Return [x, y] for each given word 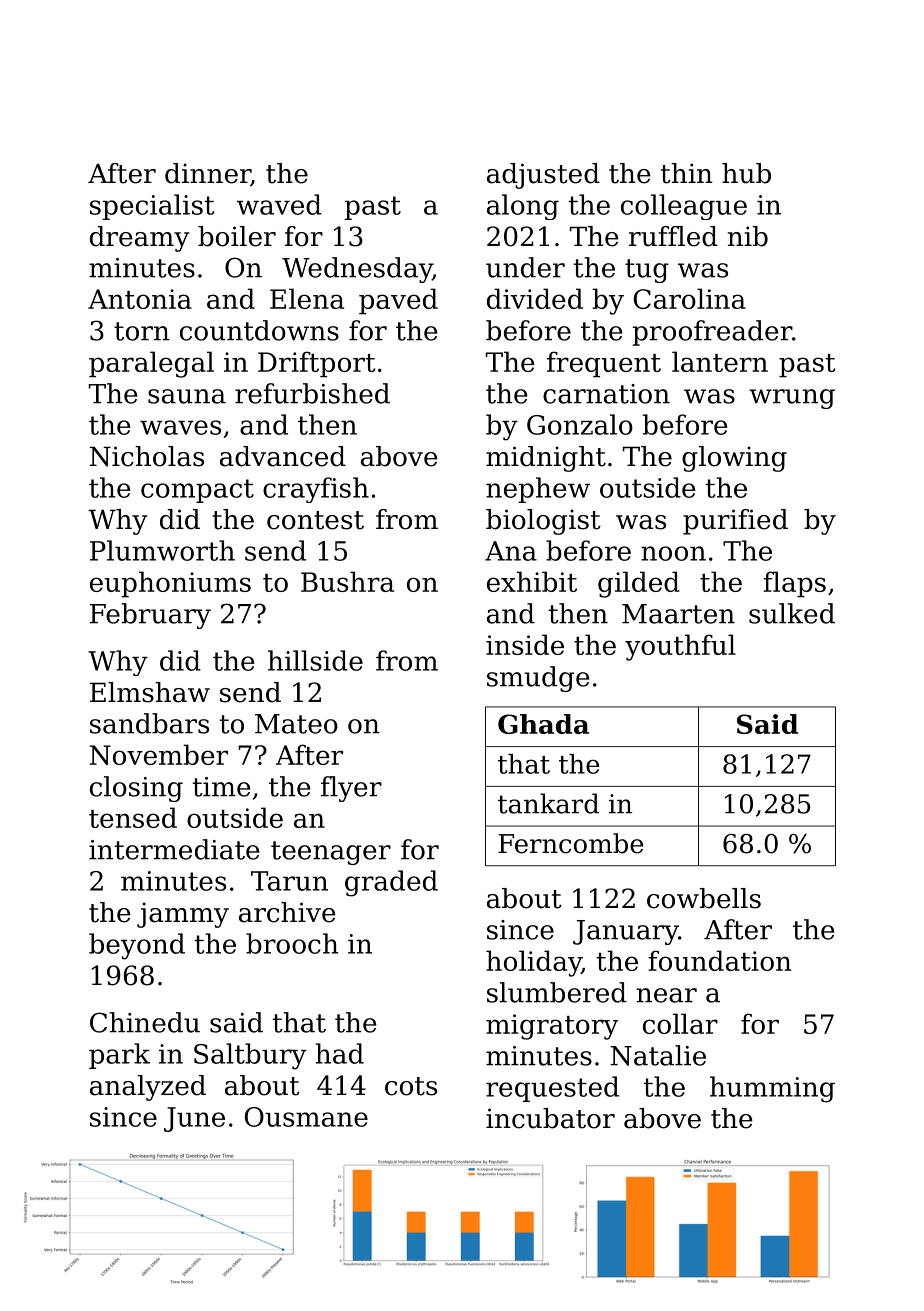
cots [411, 1086]
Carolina [690, 298]
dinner [208, 174]
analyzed [148, 1088]
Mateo [296, 724]
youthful [680, 647]
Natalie [658, 1055]
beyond [137, 946]
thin [687, 173]
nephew [538, 490]
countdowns [259, 330]
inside [525, 644]
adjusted [543, 176]
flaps [794, 584]
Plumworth [162, 550]
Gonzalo [580, 424]
